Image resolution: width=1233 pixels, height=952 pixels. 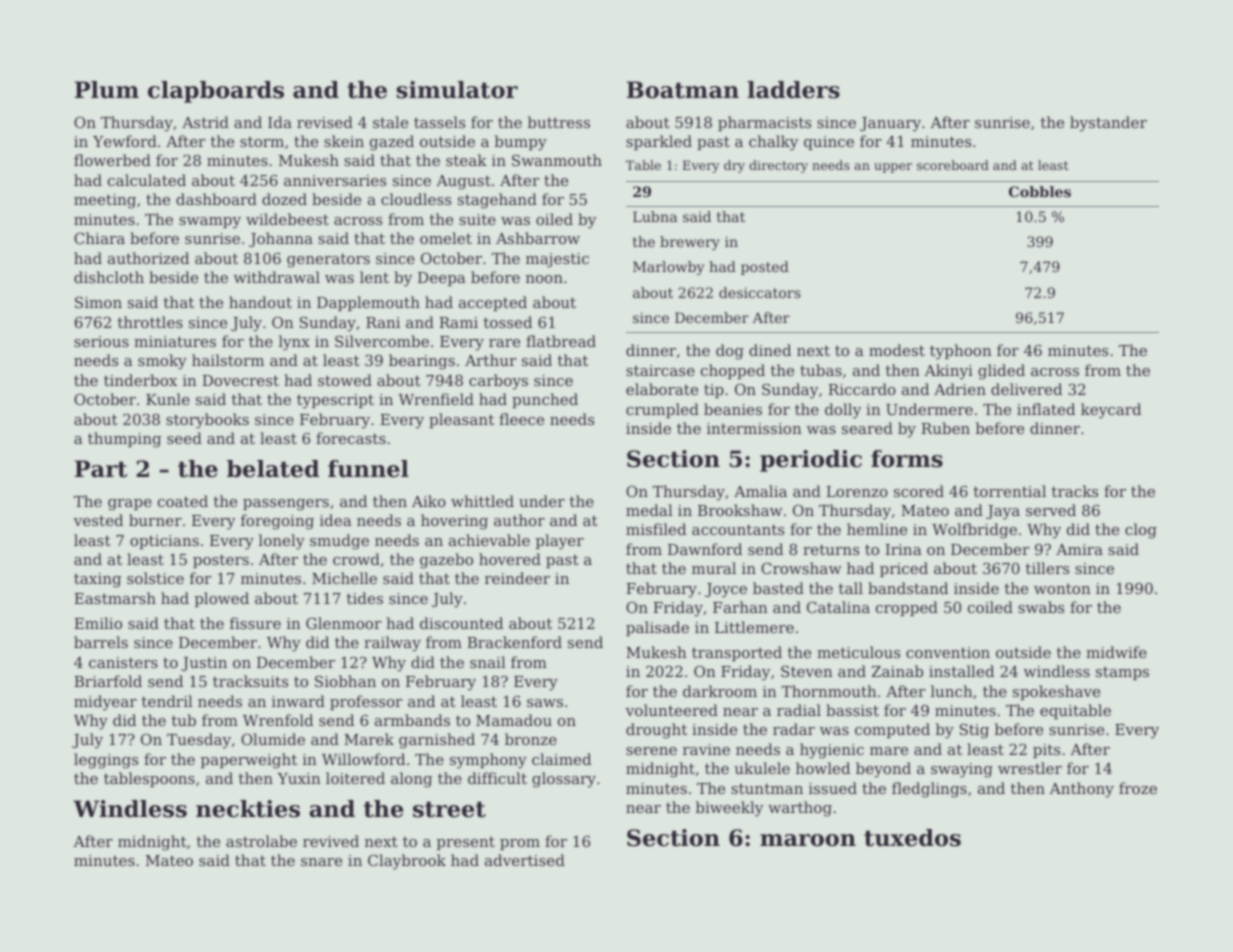 What do you see at coordinates (897, 350) in the screenshot?
I see `modest` at bounding box center [897, 350].
